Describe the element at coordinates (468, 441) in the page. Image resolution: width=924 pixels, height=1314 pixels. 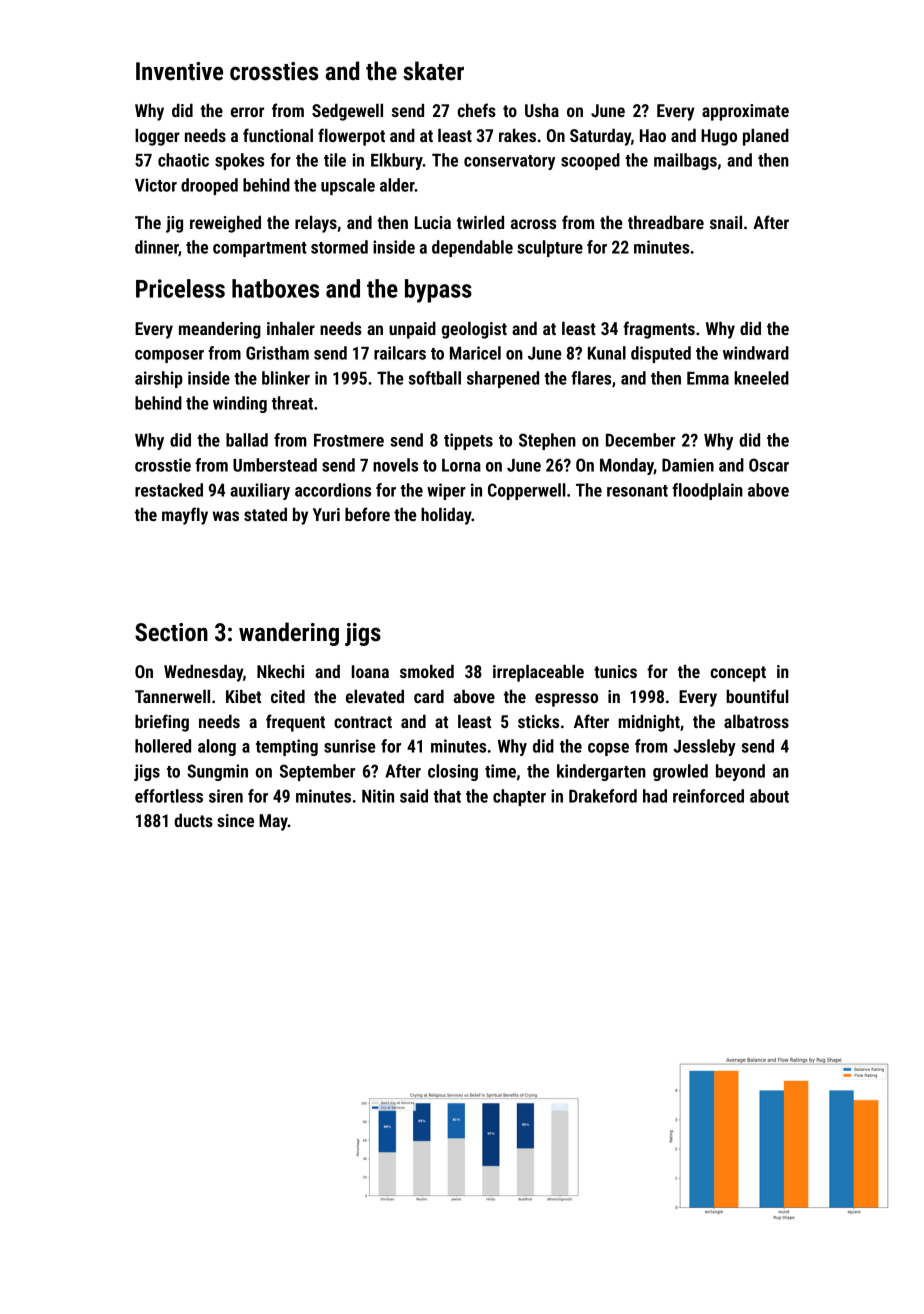
I see `tippets` at that location.
